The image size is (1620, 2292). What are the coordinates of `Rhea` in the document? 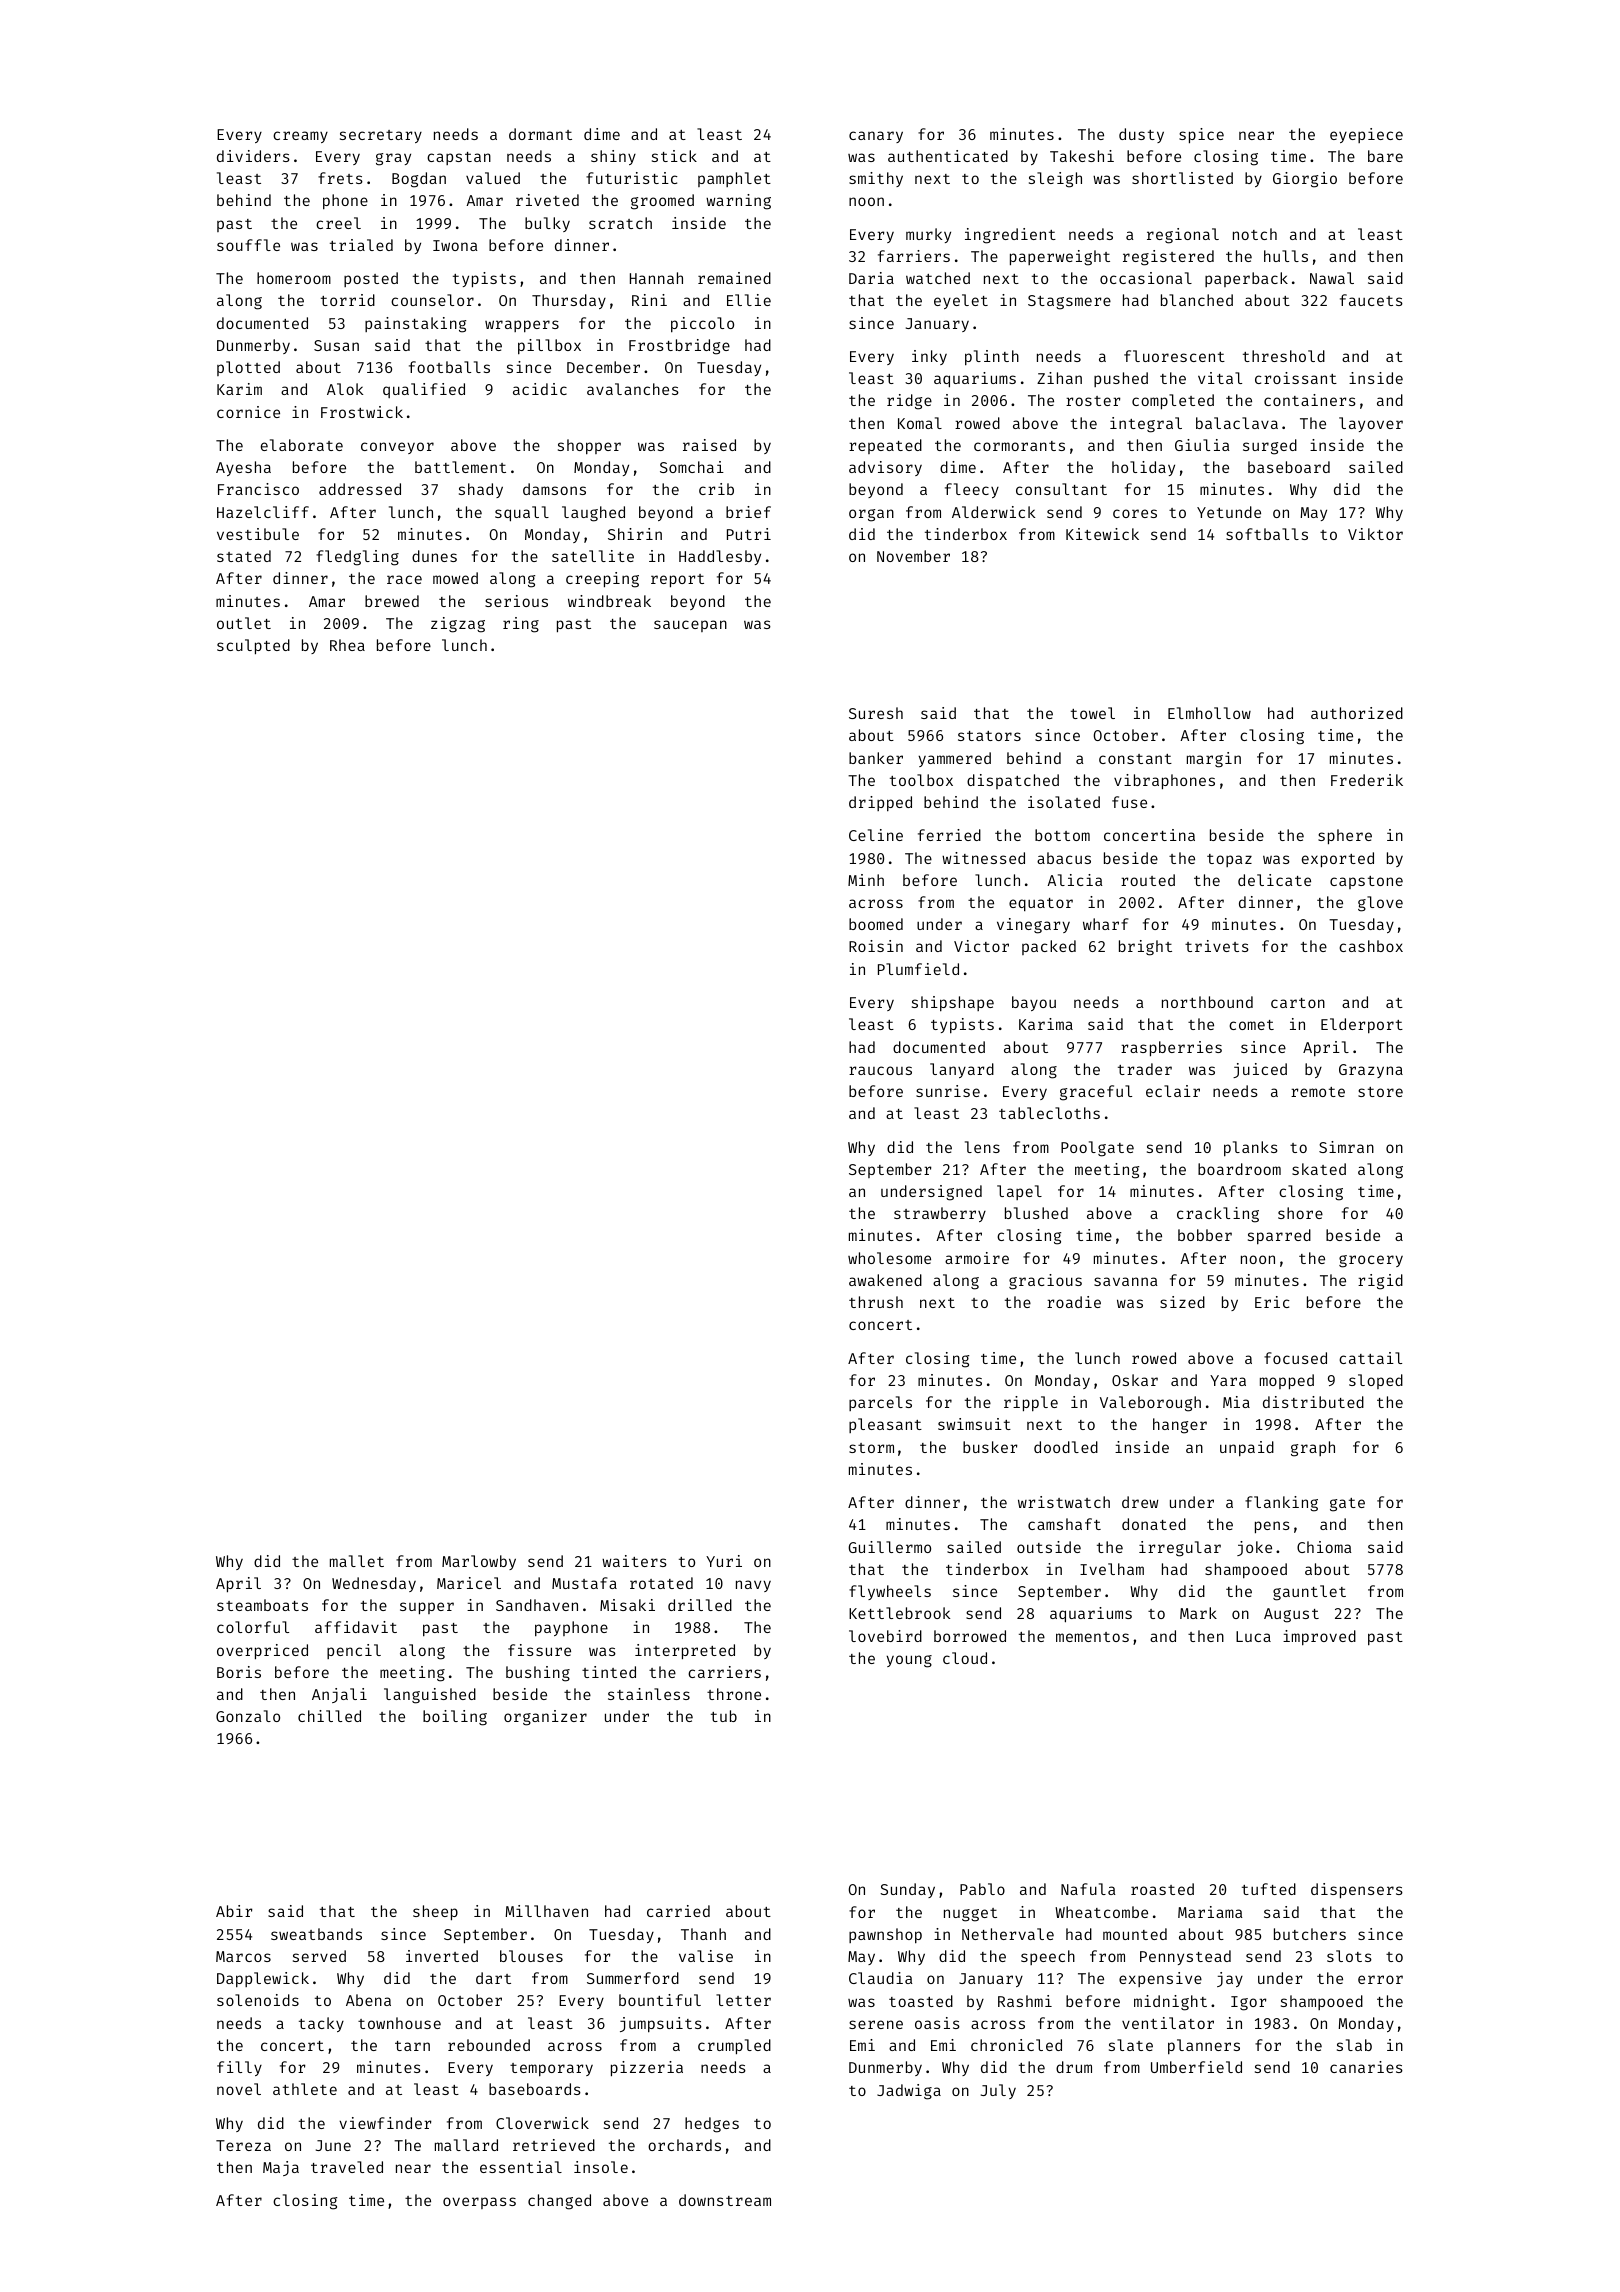 It's located at (347, 645).
